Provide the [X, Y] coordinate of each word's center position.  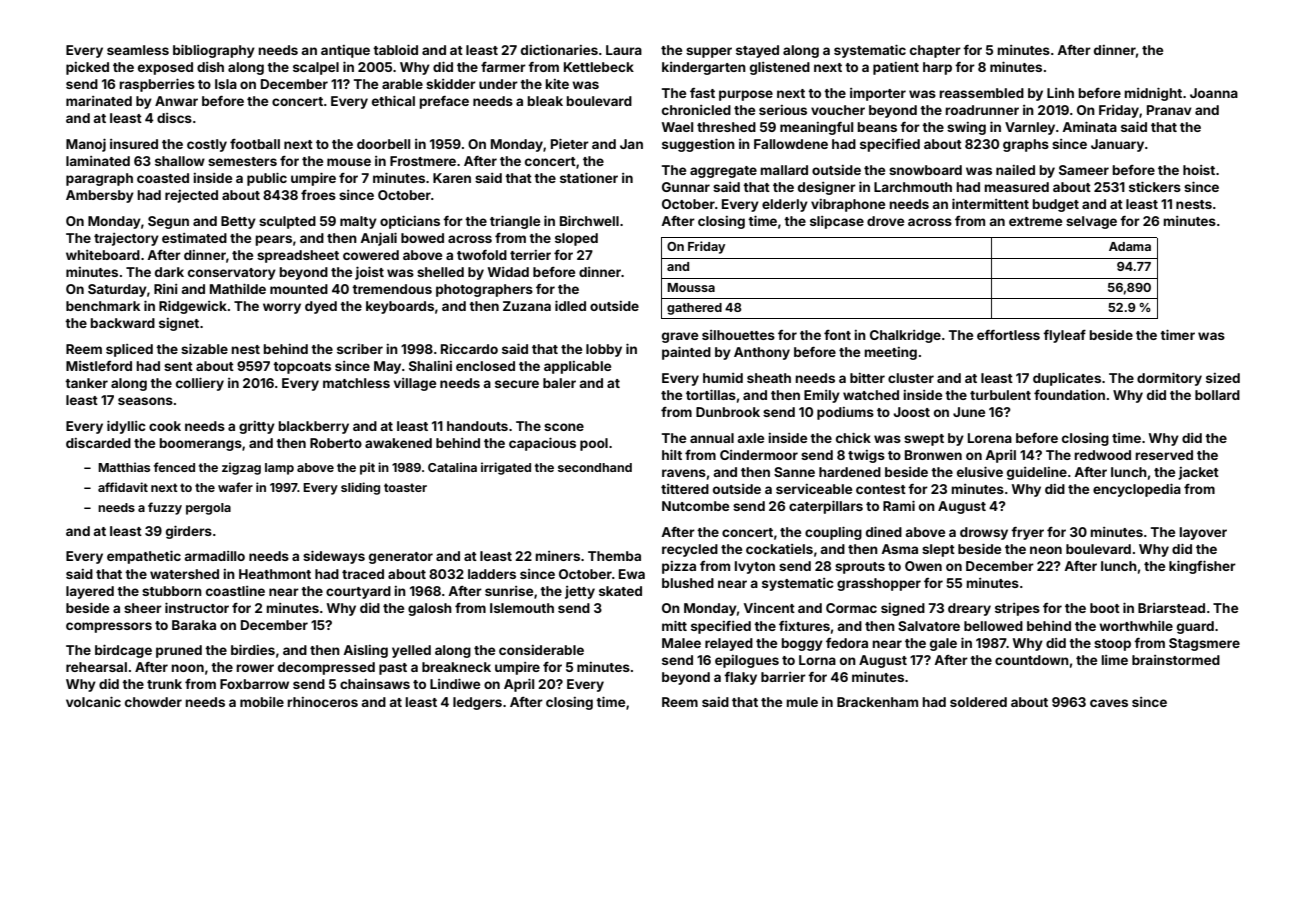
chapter [935, 51]
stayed [757, 51]
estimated [194, 238]
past [393, 669]
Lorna [817, 660]
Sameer [1084, 170]
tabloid [395, 49]
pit [367, 468]
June [969, 412]
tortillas [711, 394]
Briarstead [1171, 608]
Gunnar [686, 187]
